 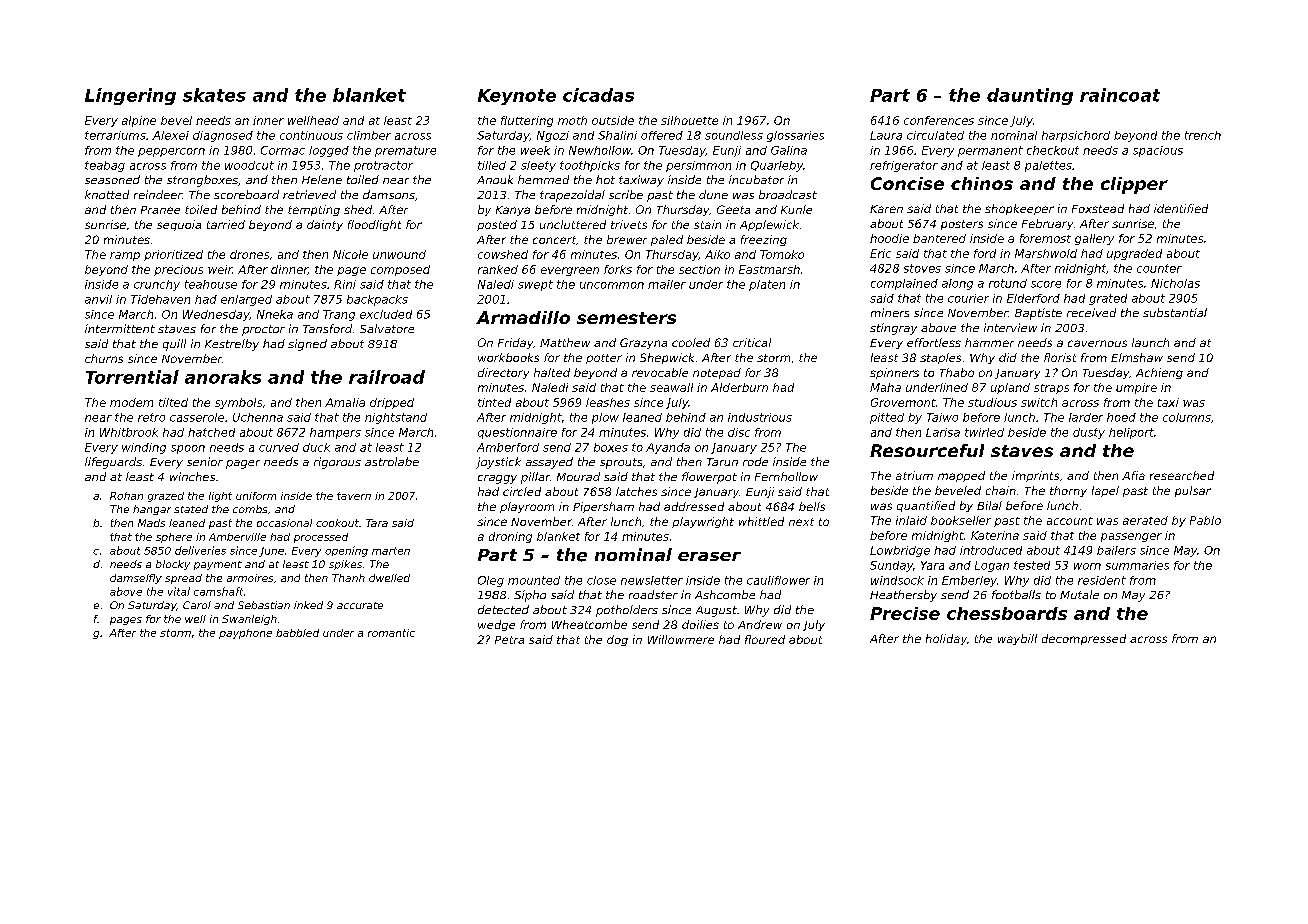 I want to click on Tarun, so click(x=722, y=462).
